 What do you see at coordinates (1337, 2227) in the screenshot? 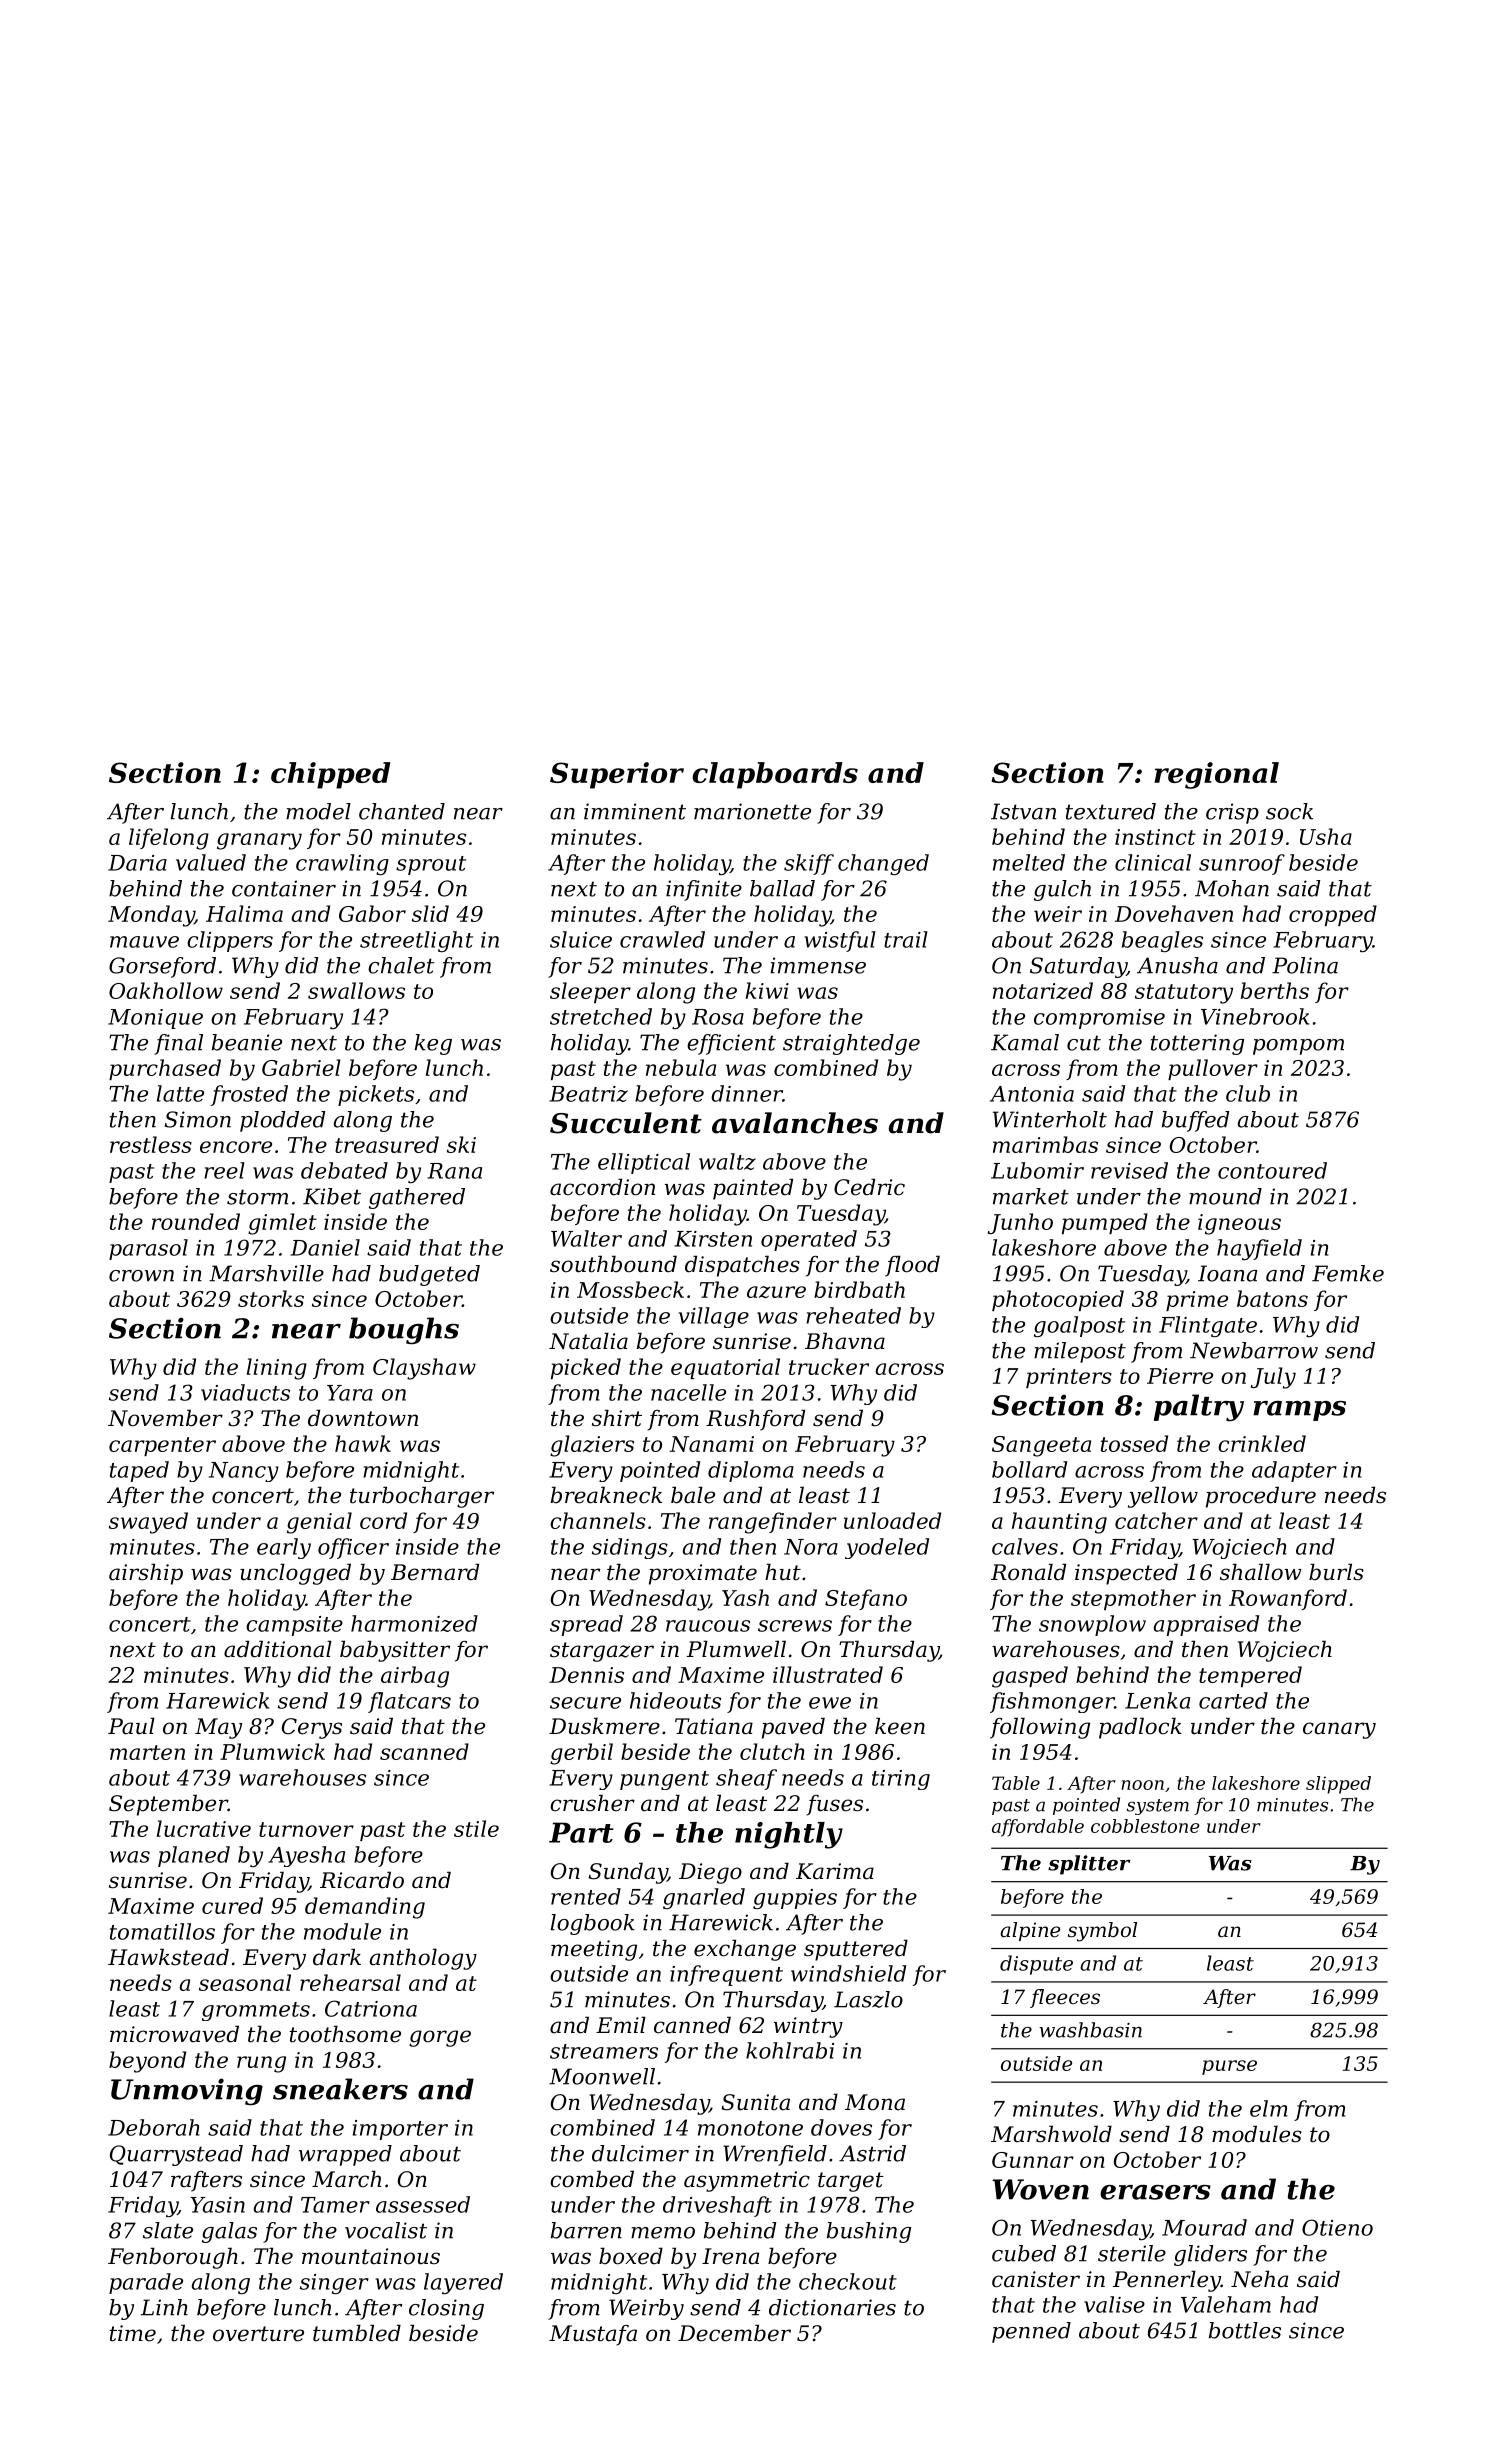
I see `Otieno` at bounding box center [1337, 2227].
